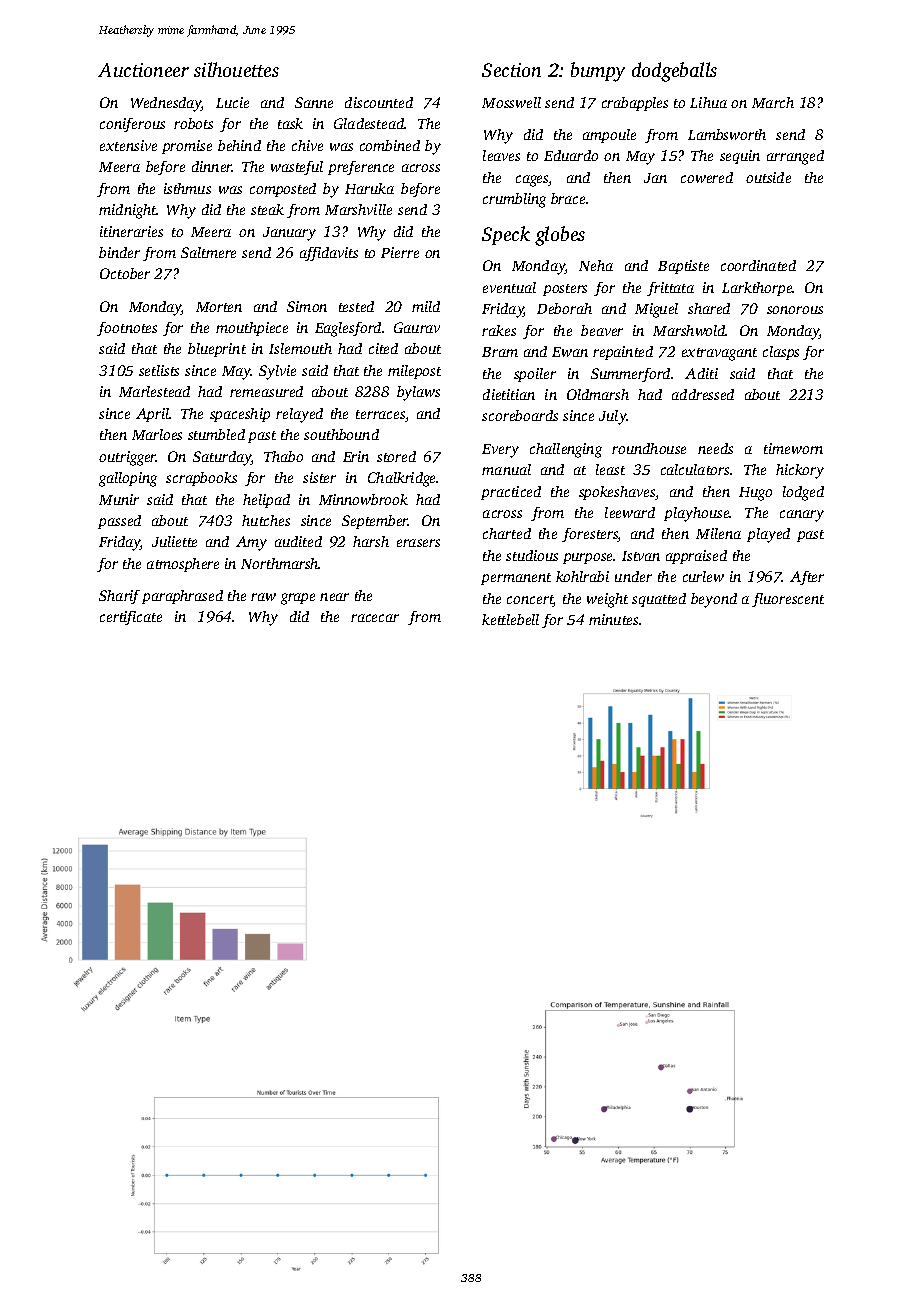 The height and width of the document is (1308, 924). Describe the element at coordinates (506, 235) in the document. I see `Speck` at that location.
